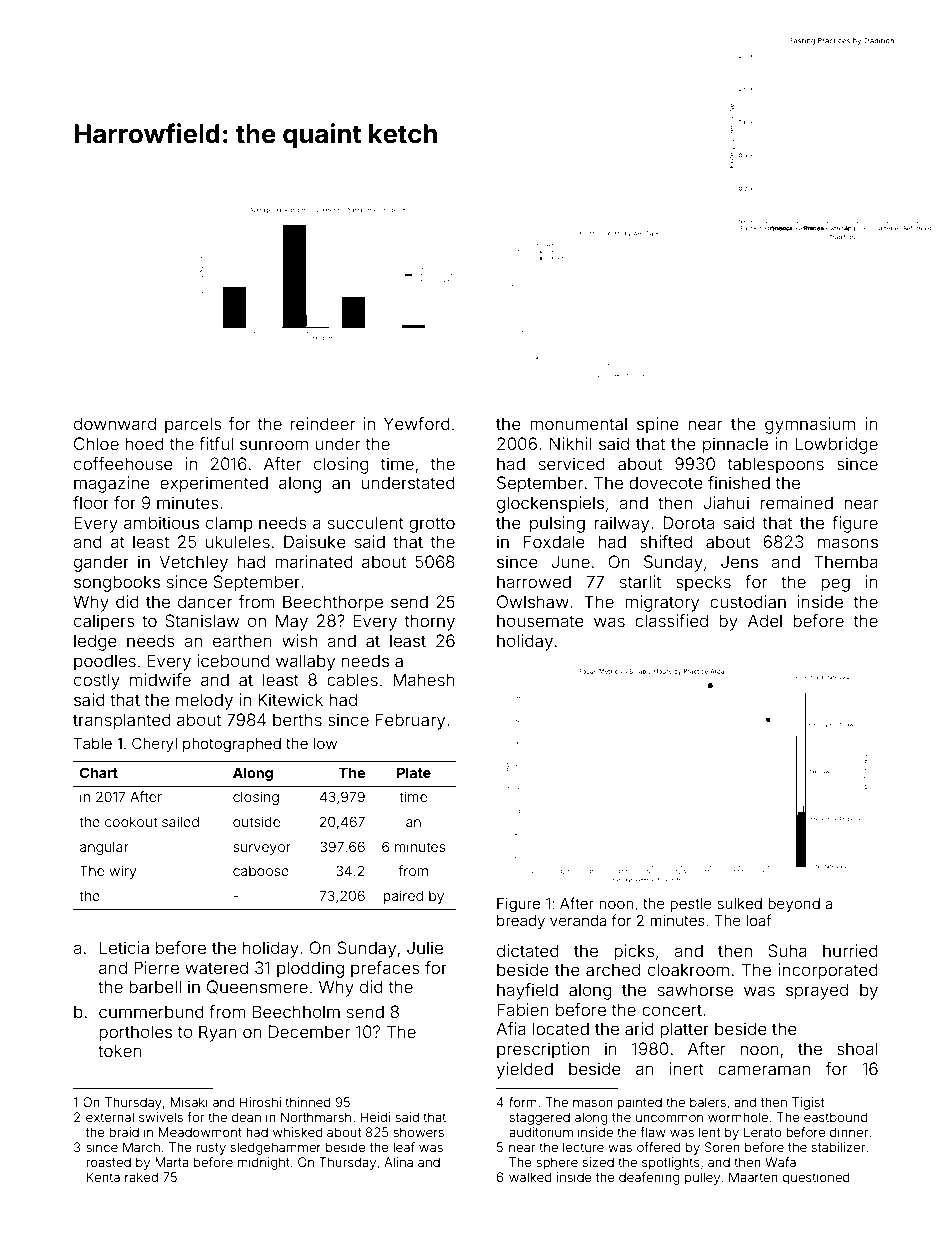 This page has width=952, height=1233. Describe the element at coordinates (403, 897) in the page. I see `paired` at that location.
